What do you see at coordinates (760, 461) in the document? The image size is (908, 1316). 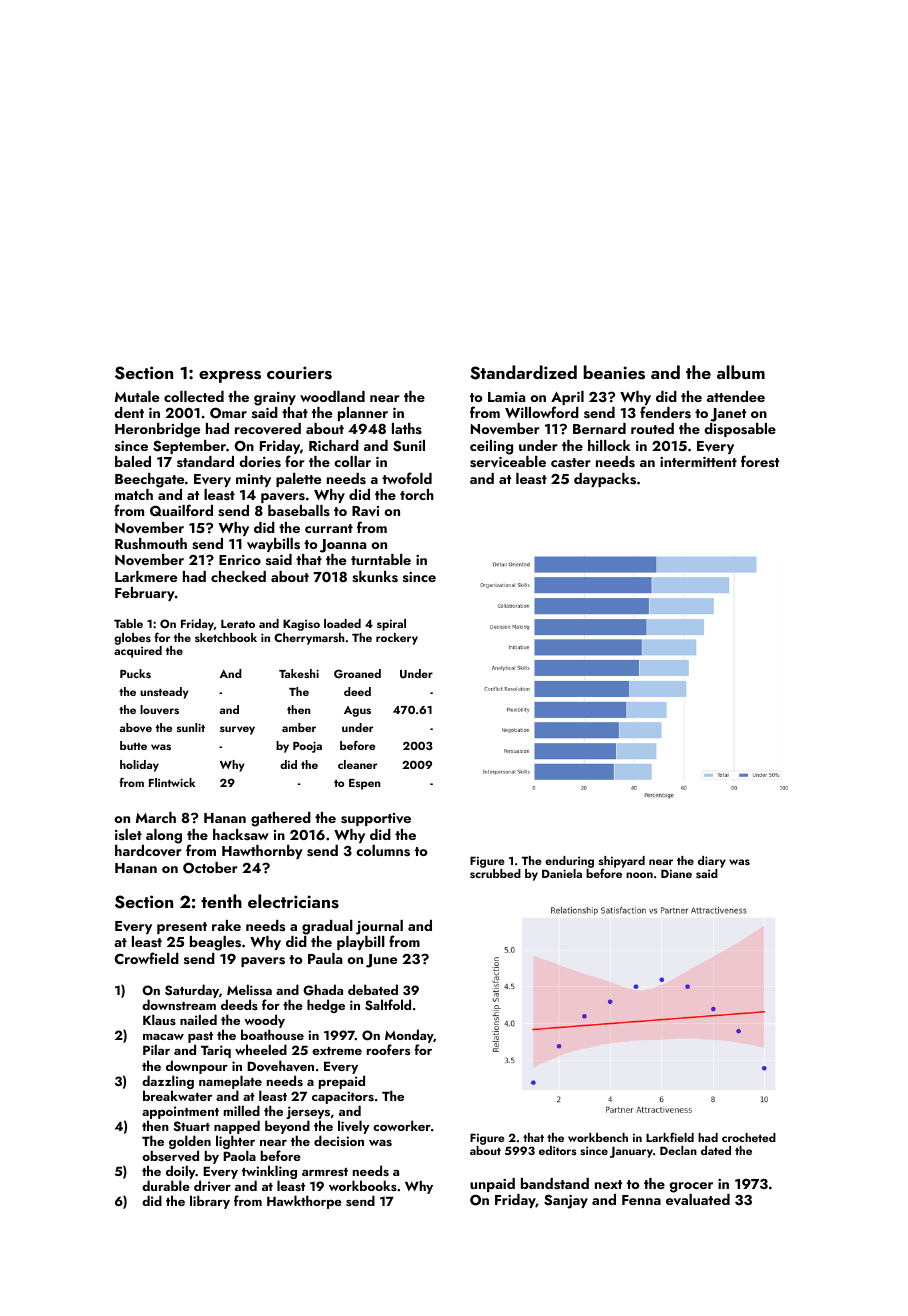 I see `forest` at bounding box center [760, 461].
